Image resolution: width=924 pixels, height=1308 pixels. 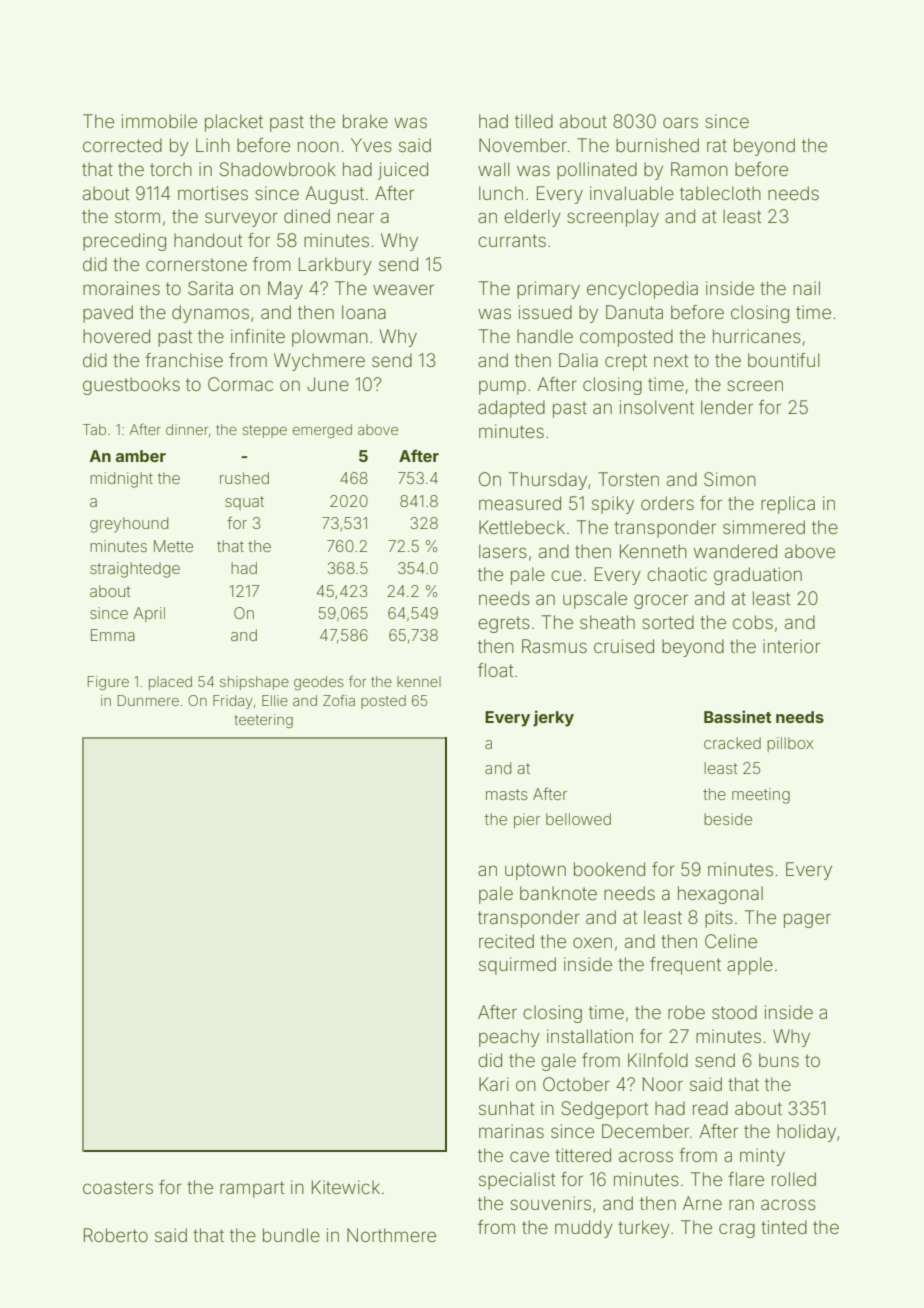 What do you see at coordinates (365, 121) in the image?
I see `brake` at bounding box center [365, 121].
